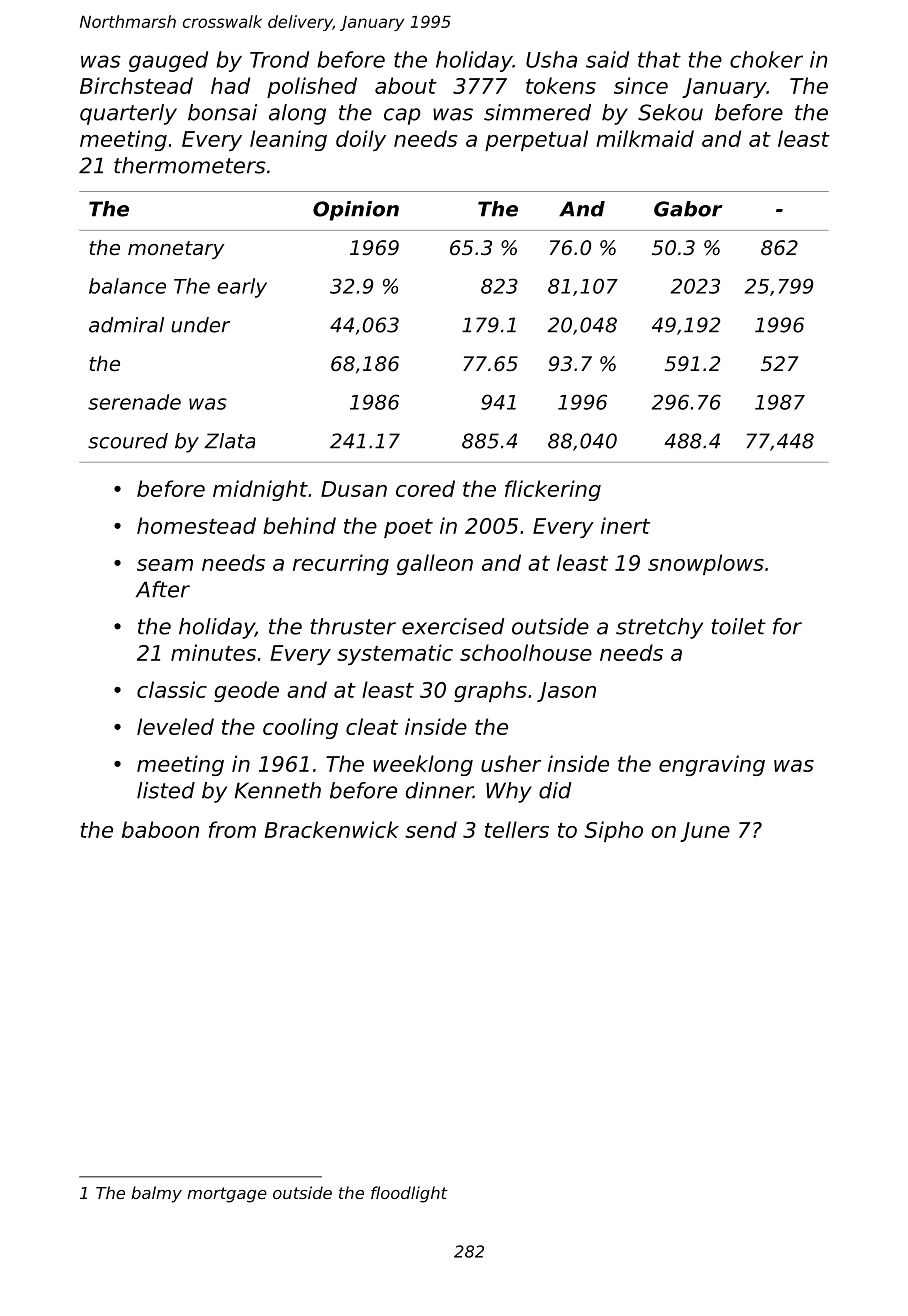 This screenshot has width=908, height=1316. I want to click on June, so click(705, 832).
